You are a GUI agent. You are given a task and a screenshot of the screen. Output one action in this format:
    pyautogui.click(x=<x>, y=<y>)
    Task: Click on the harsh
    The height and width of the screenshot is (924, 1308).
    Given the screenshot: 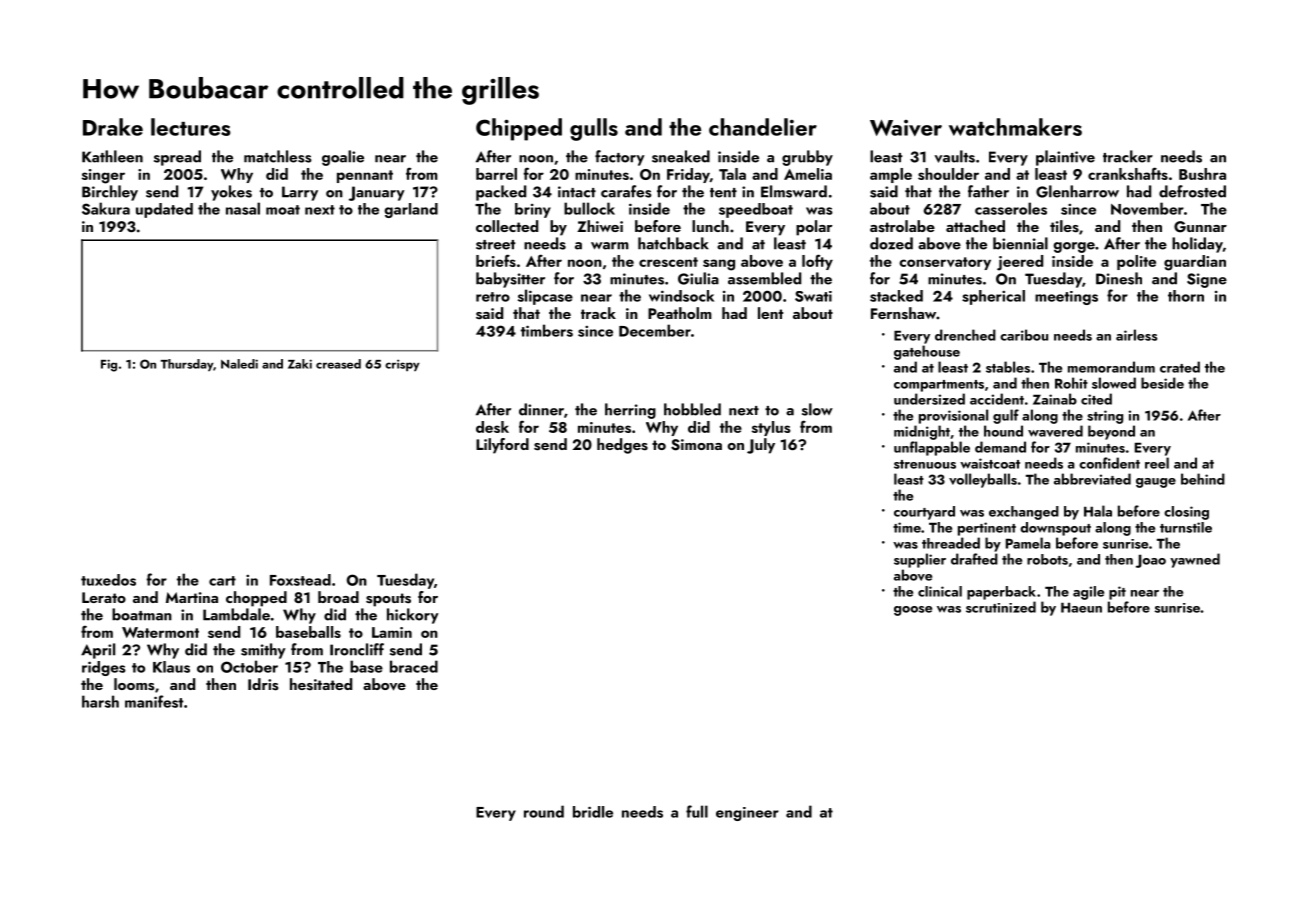 What is the action you would take?
    pyautogui.click(x=100, y=701)
